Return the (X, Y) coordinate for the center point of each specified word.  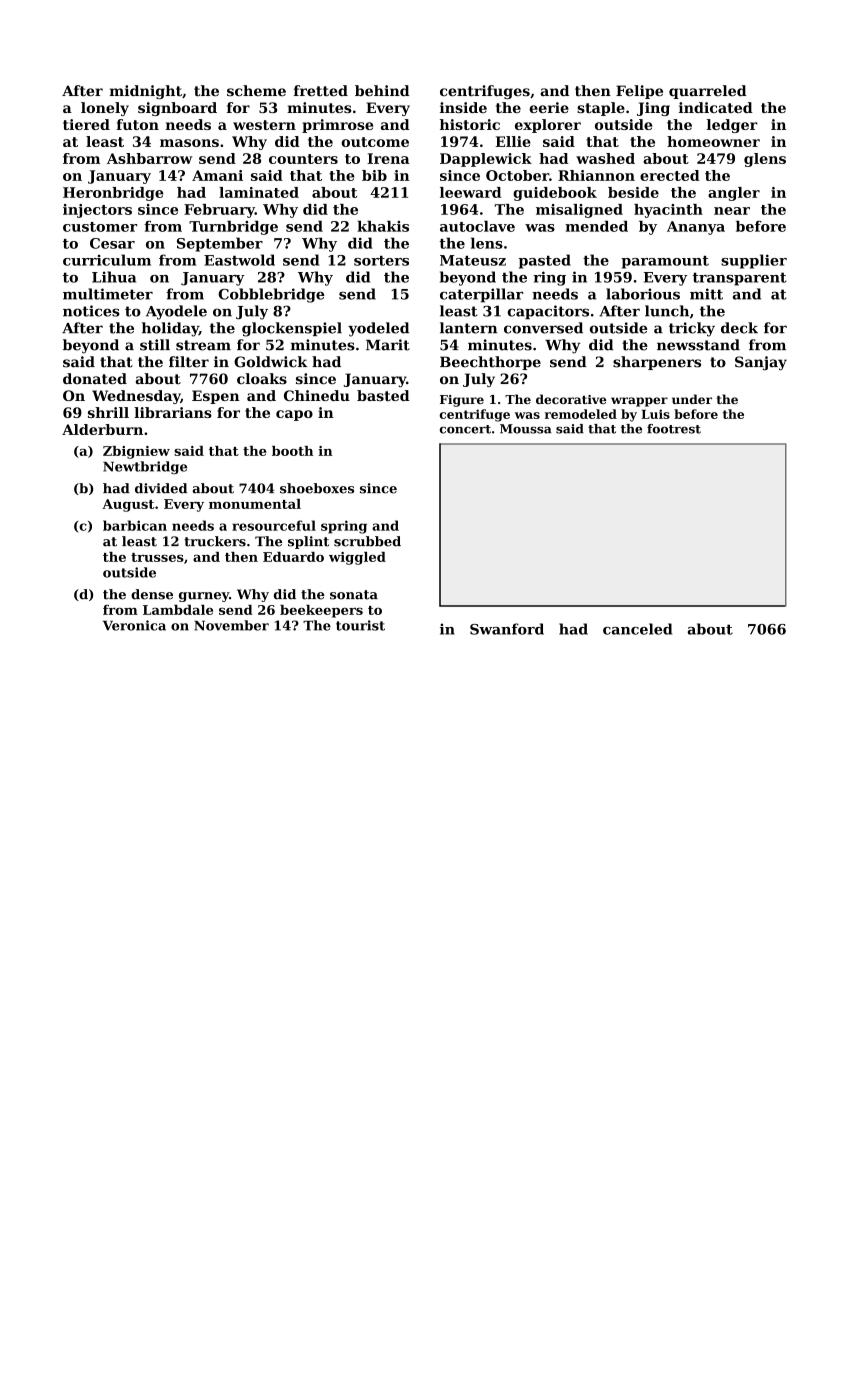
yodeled (378, 329)
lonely (105, 109)
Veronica (134, 625)
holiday (170, 329)
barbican (135, 525)
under (692, 399)
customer (100, 227)
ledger (732, 126)
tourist (360, 625)
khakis (383, 226)
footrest (674, 429)
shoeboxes (317, 488)
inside (463, 107)
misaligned (579, 211)
